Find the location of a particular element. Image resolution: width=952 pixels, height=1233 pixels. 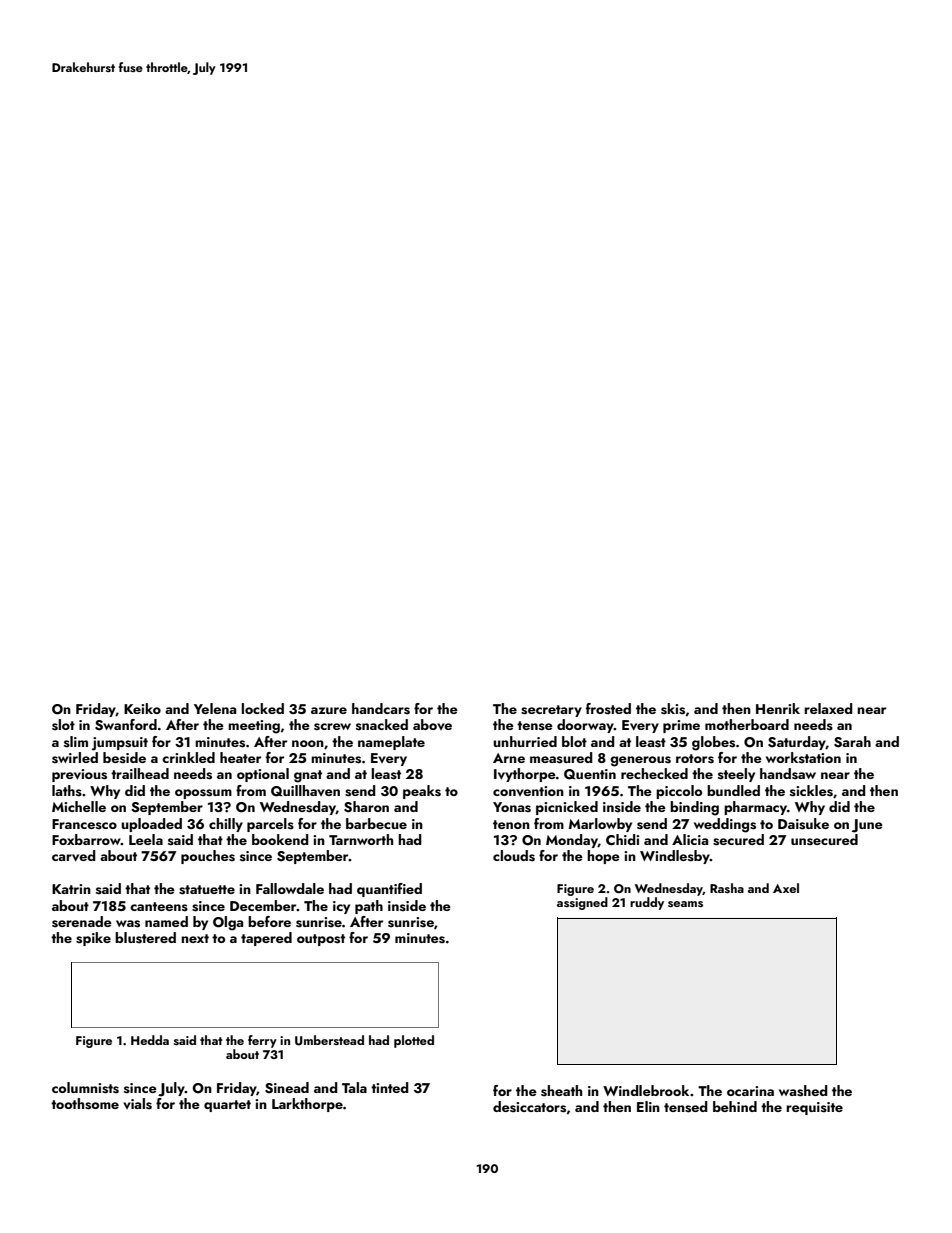

toothsome is located at coordinates (85, 1104).
